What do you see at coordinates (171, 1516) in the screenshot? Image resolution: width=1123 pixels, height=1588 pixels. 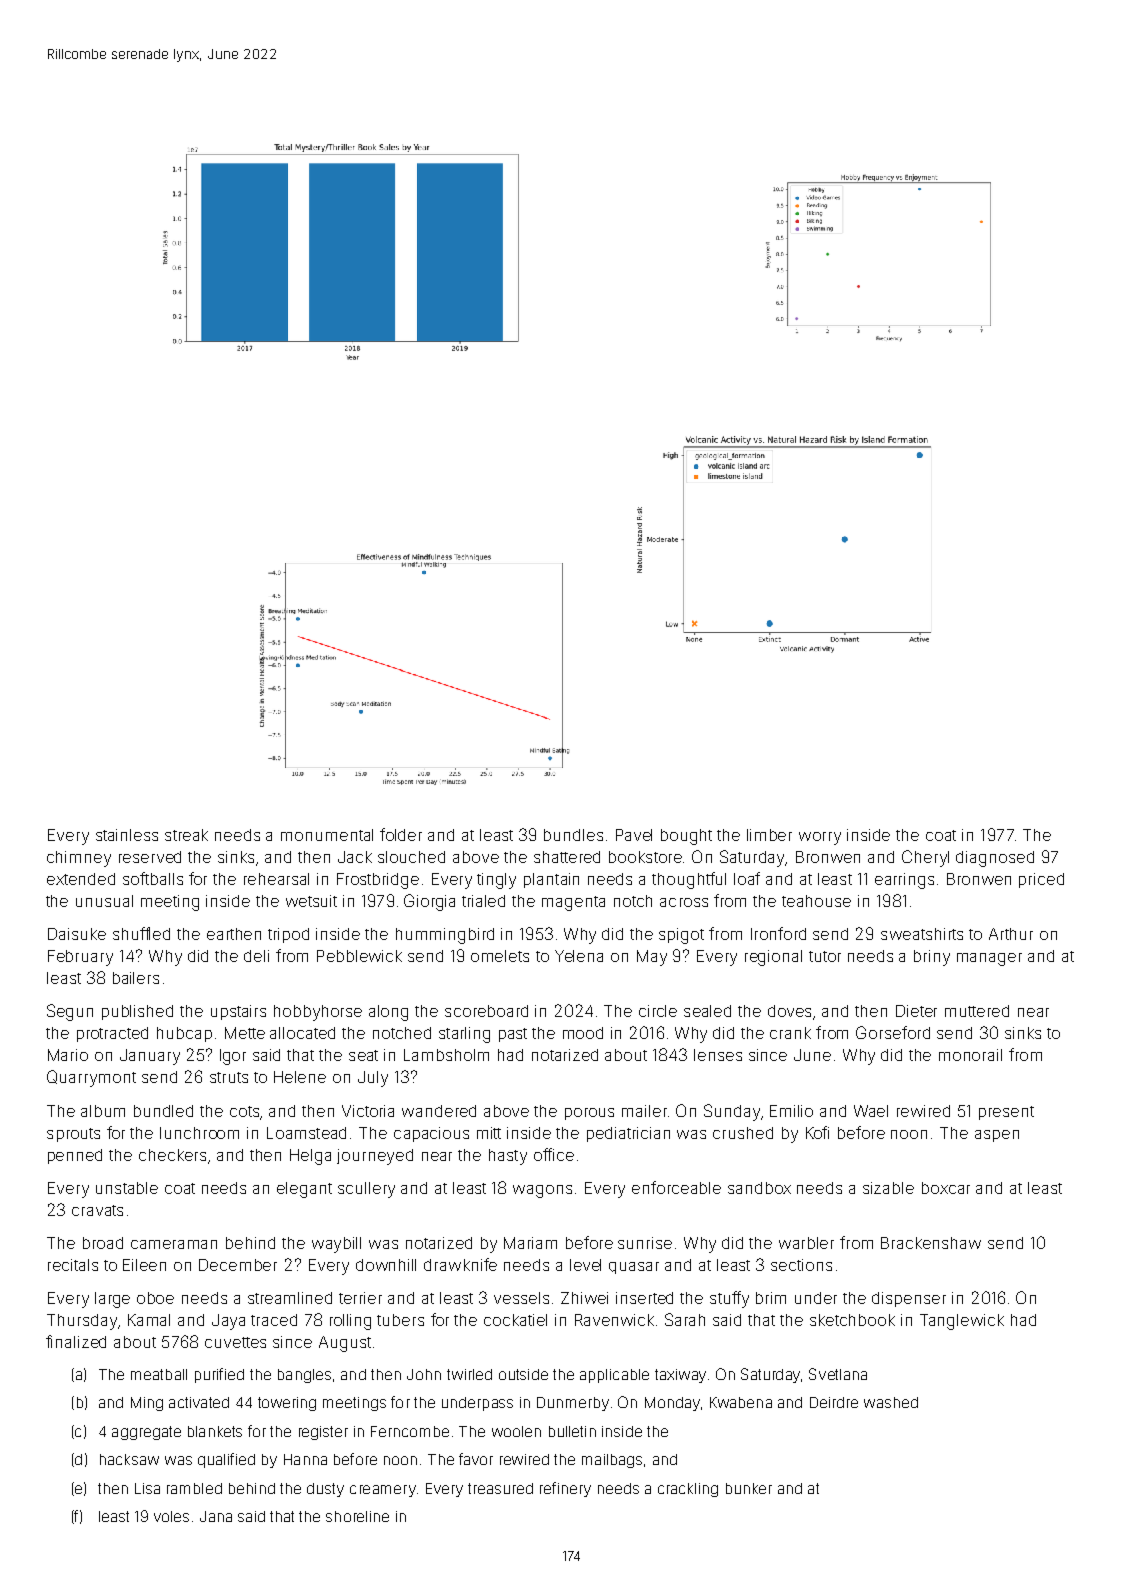 I see `voles` at bounding box center [171, 1516].
